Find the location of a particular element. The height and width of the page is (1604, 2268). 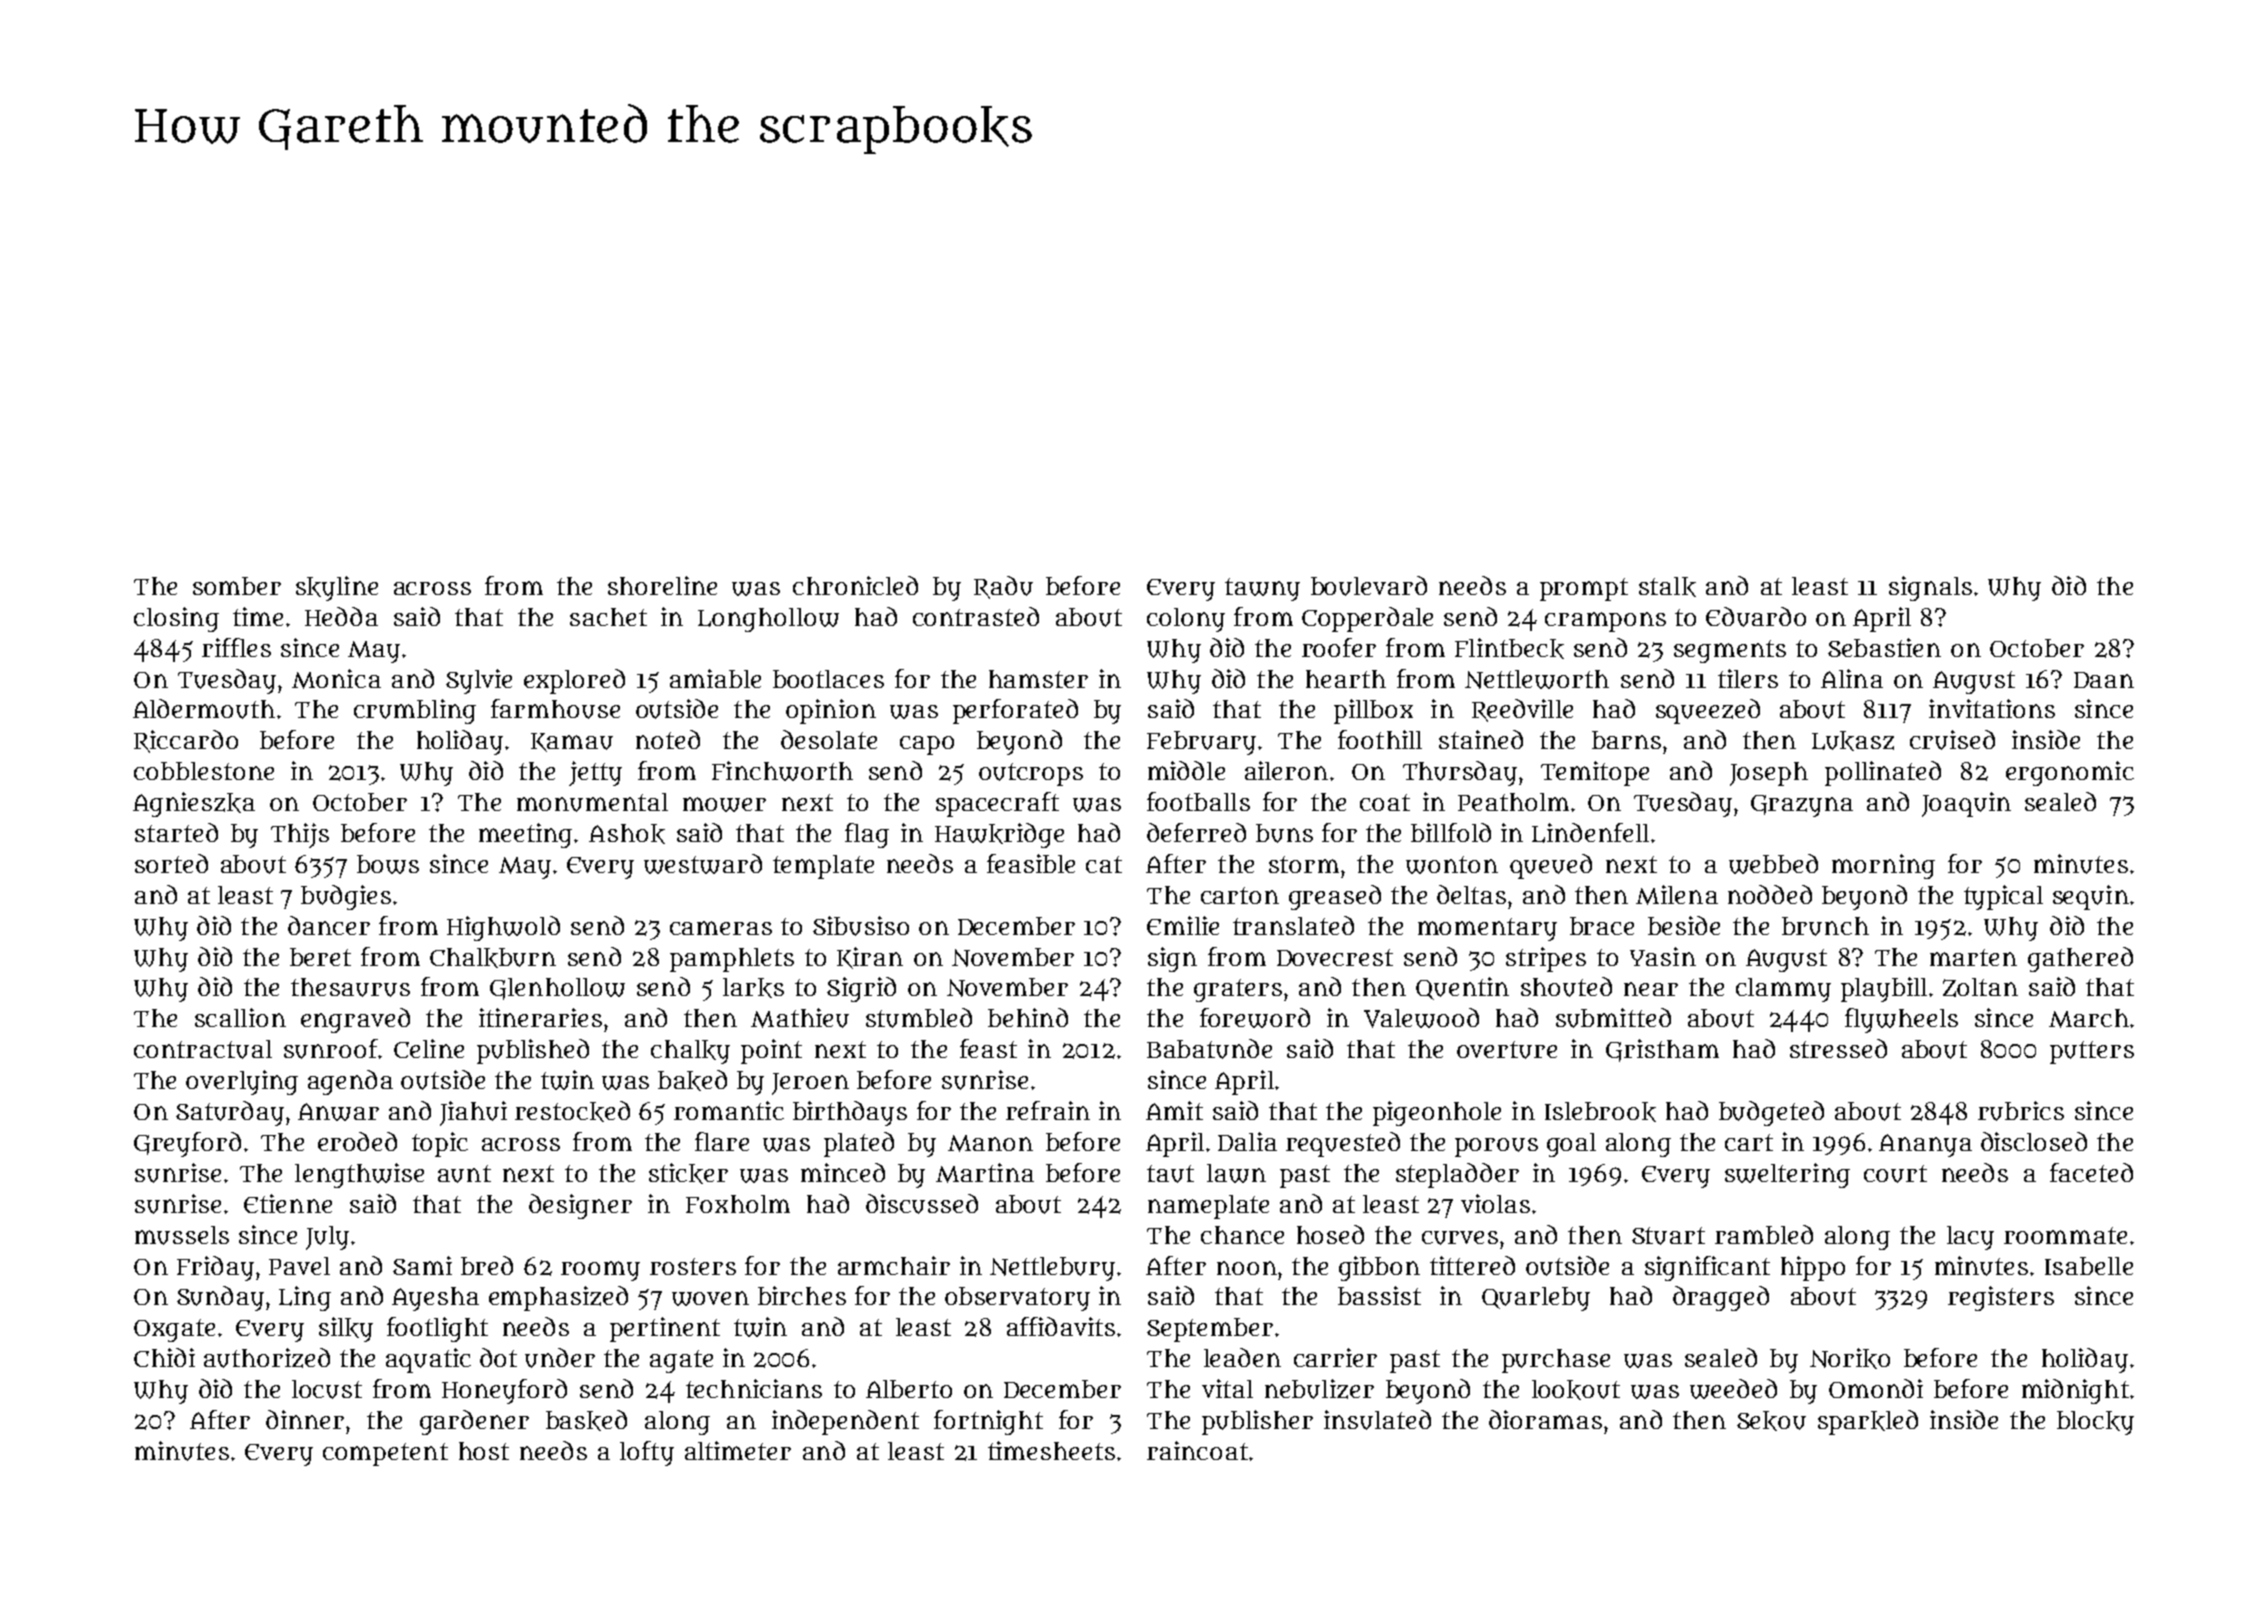

dinner is located at coordinates (305, 1419).
